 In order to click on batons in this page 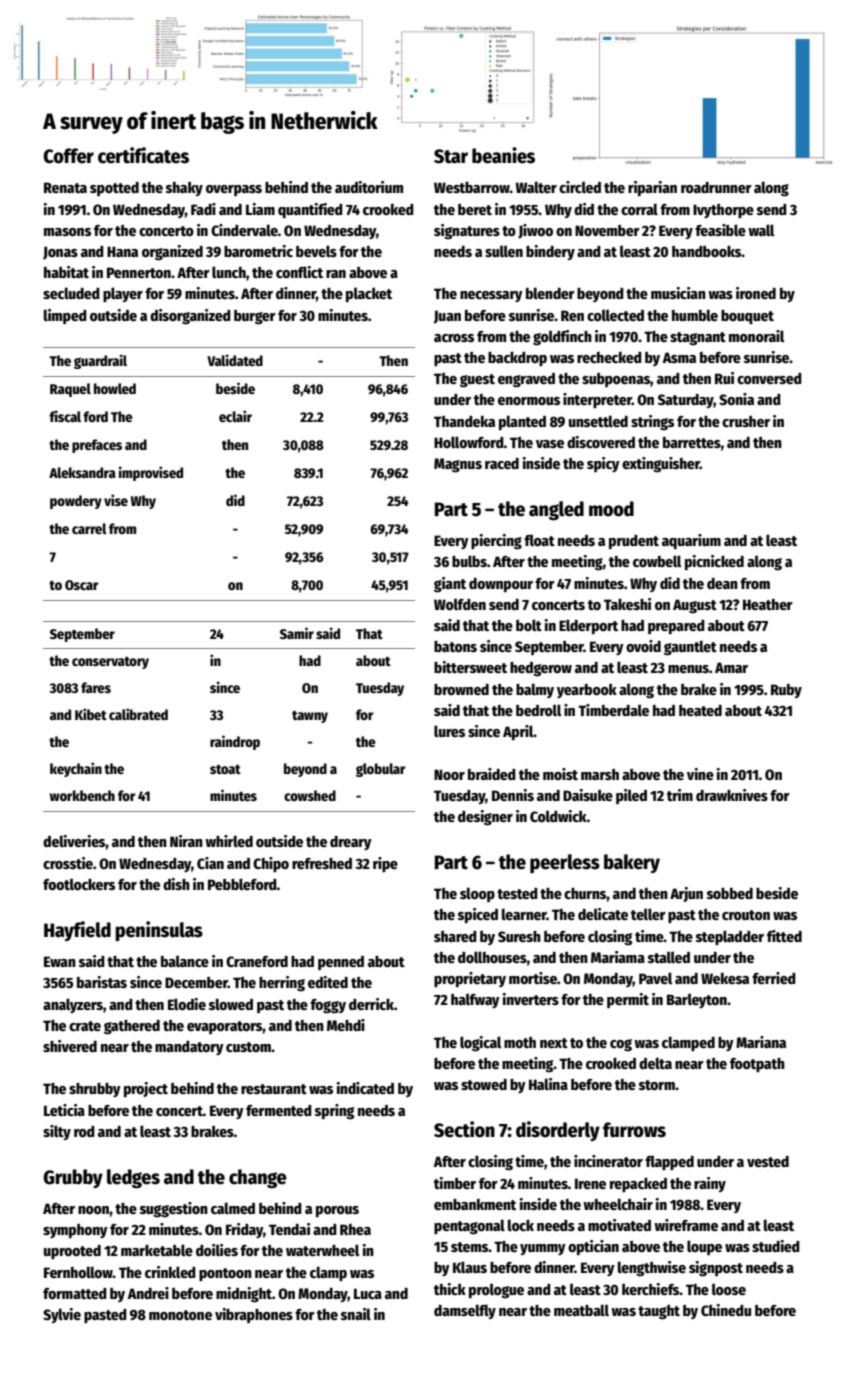, I will do `click(455, 646)`.
